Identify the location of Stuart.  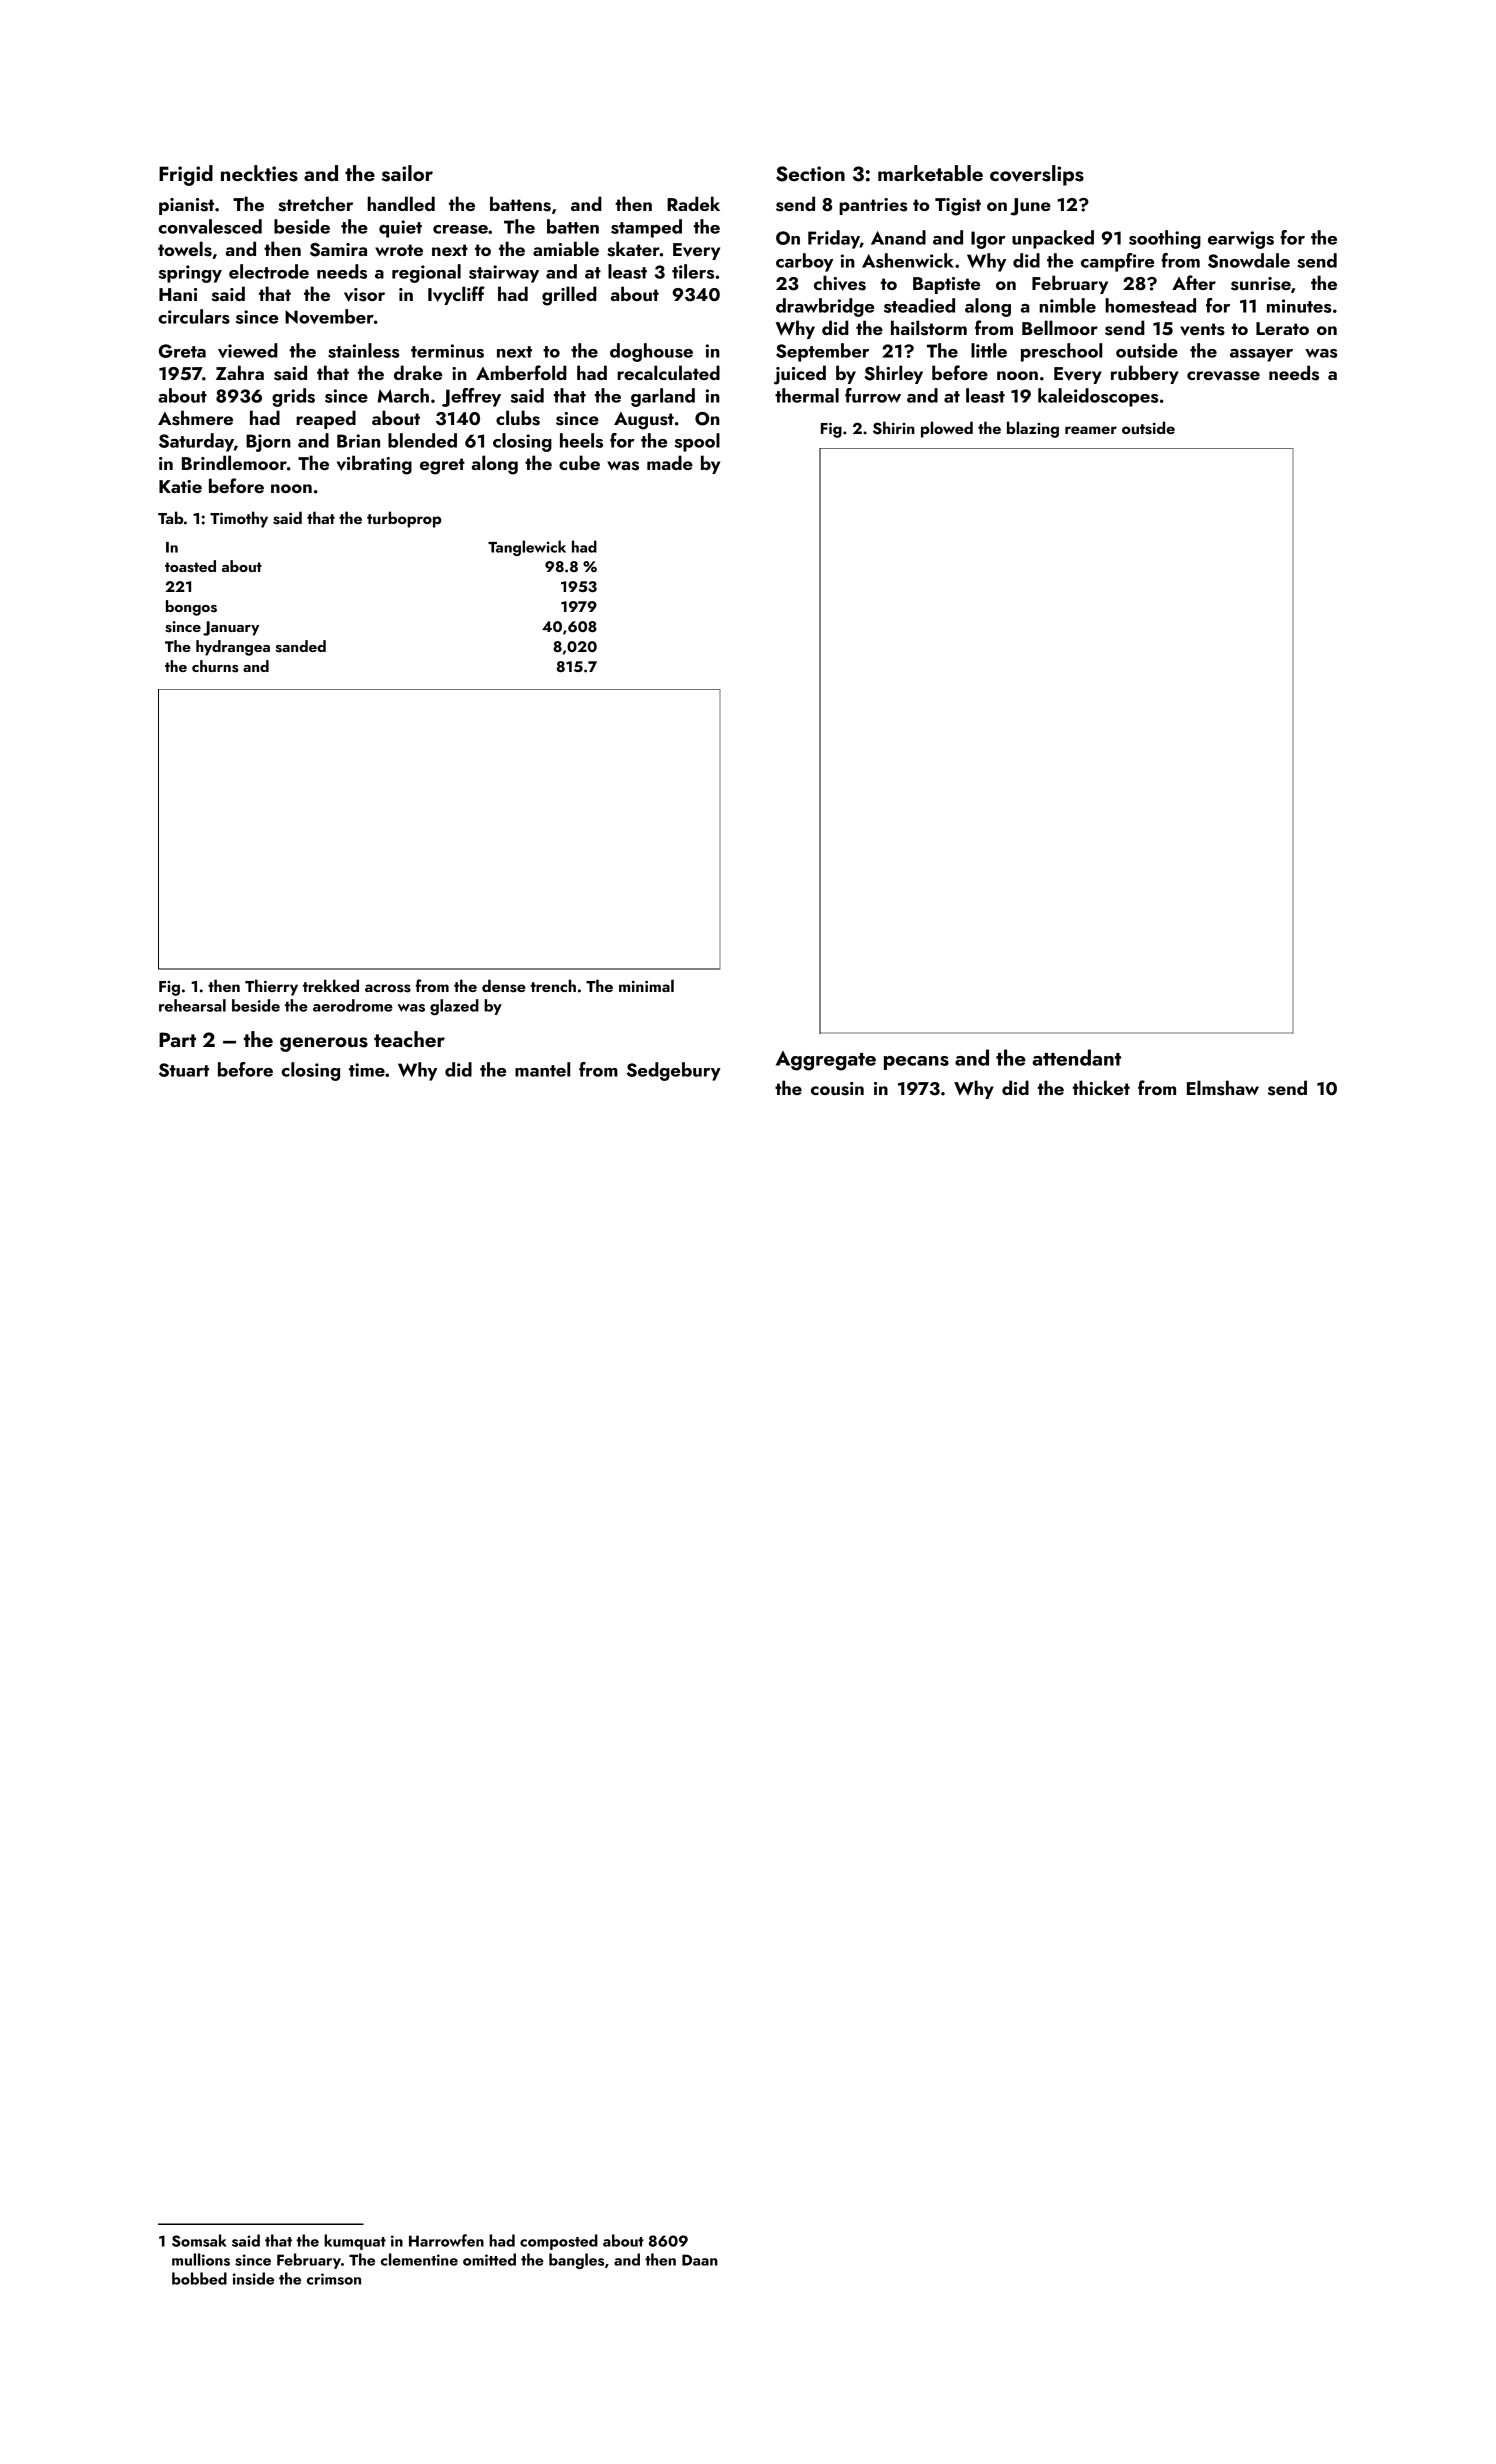
(184, 1070).
